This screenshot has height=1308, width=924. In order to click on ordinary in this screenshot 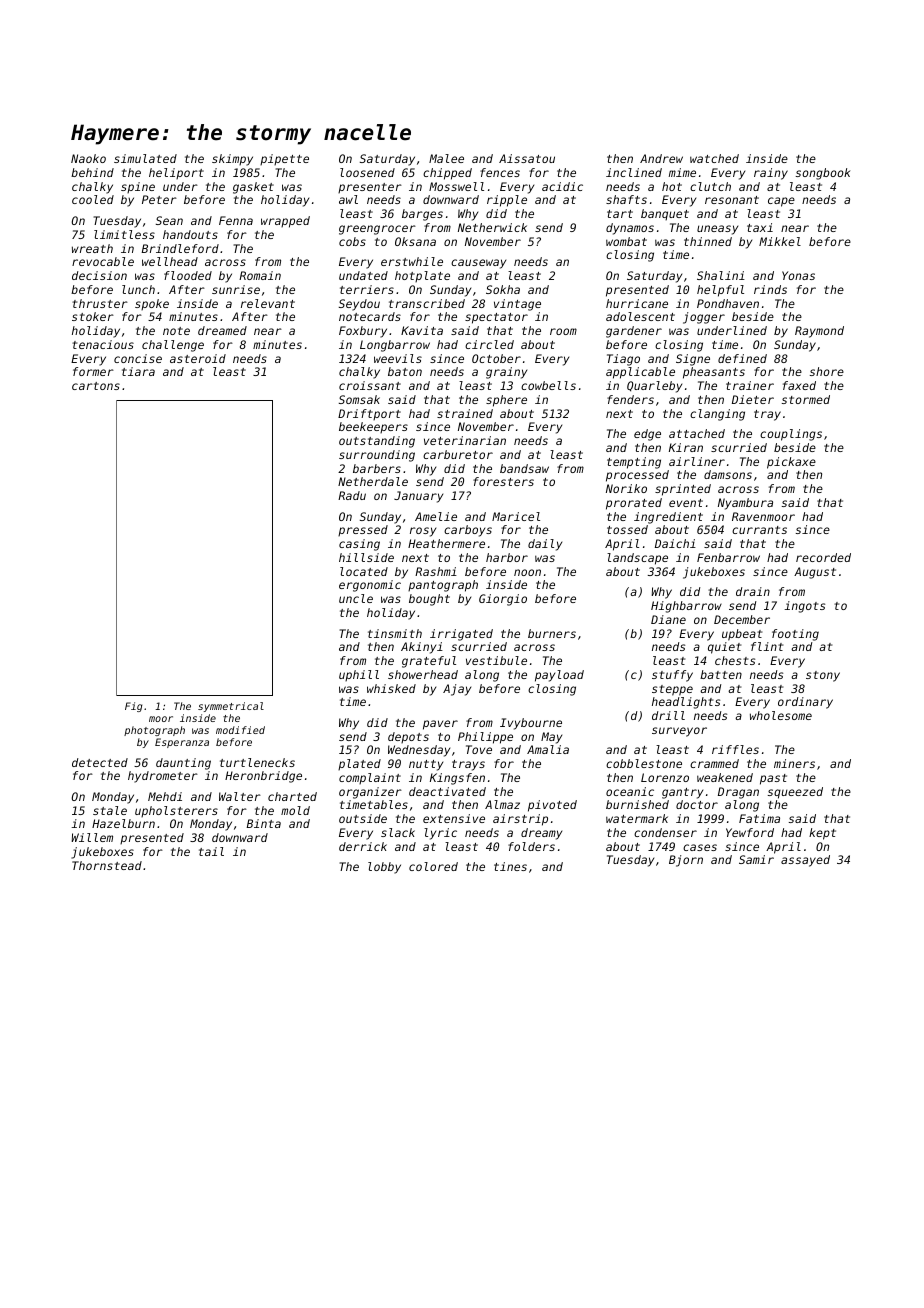, I will do `click(805, 703)`.
